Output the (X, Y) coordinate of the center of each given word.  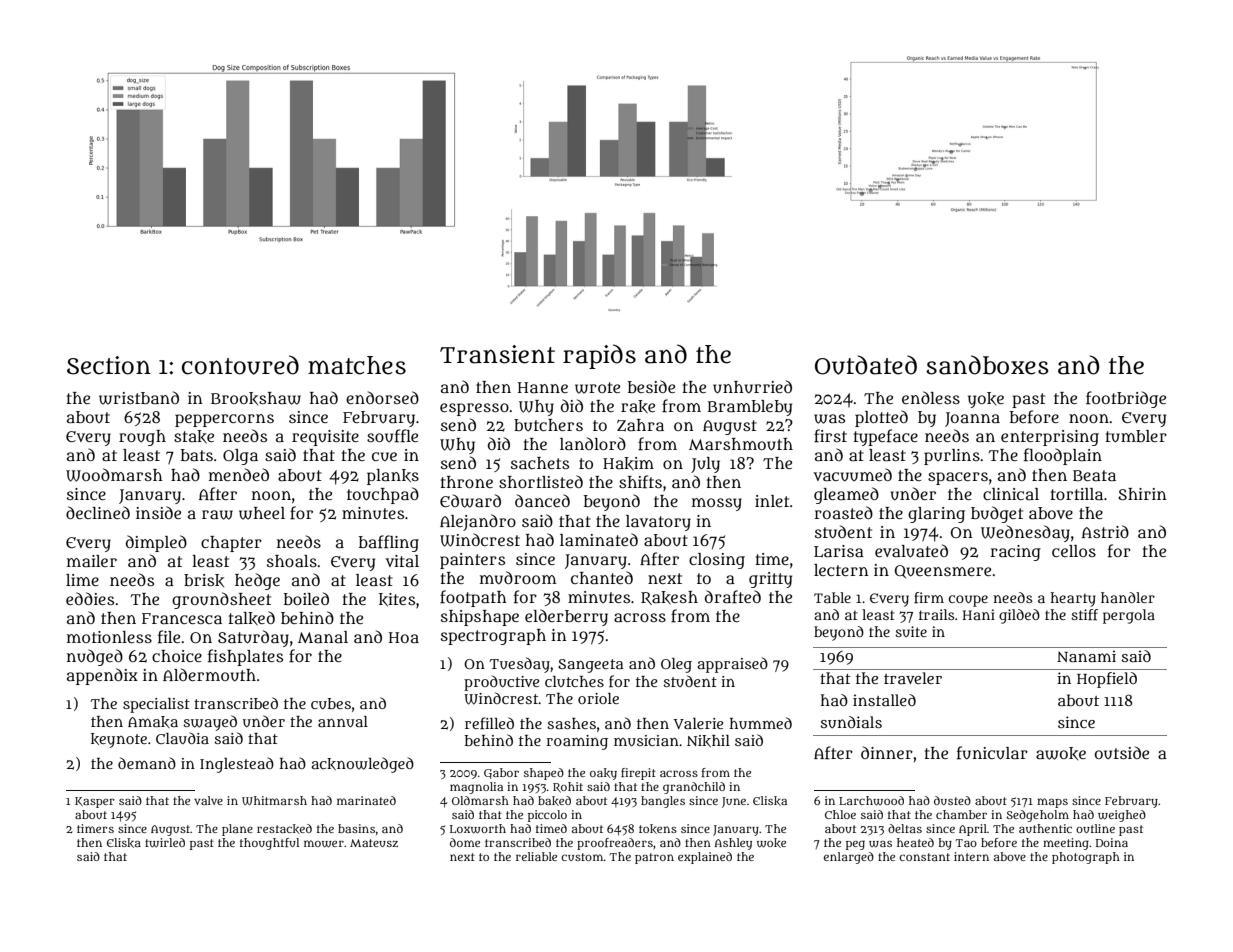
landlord (593, 443)
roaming (577, 742)
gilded (1019, 616)
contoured (240, 365)
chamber (961, 814)
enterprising (1050, 438)
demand (147, 763)
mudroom (518, 578)
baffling (389, 543)
